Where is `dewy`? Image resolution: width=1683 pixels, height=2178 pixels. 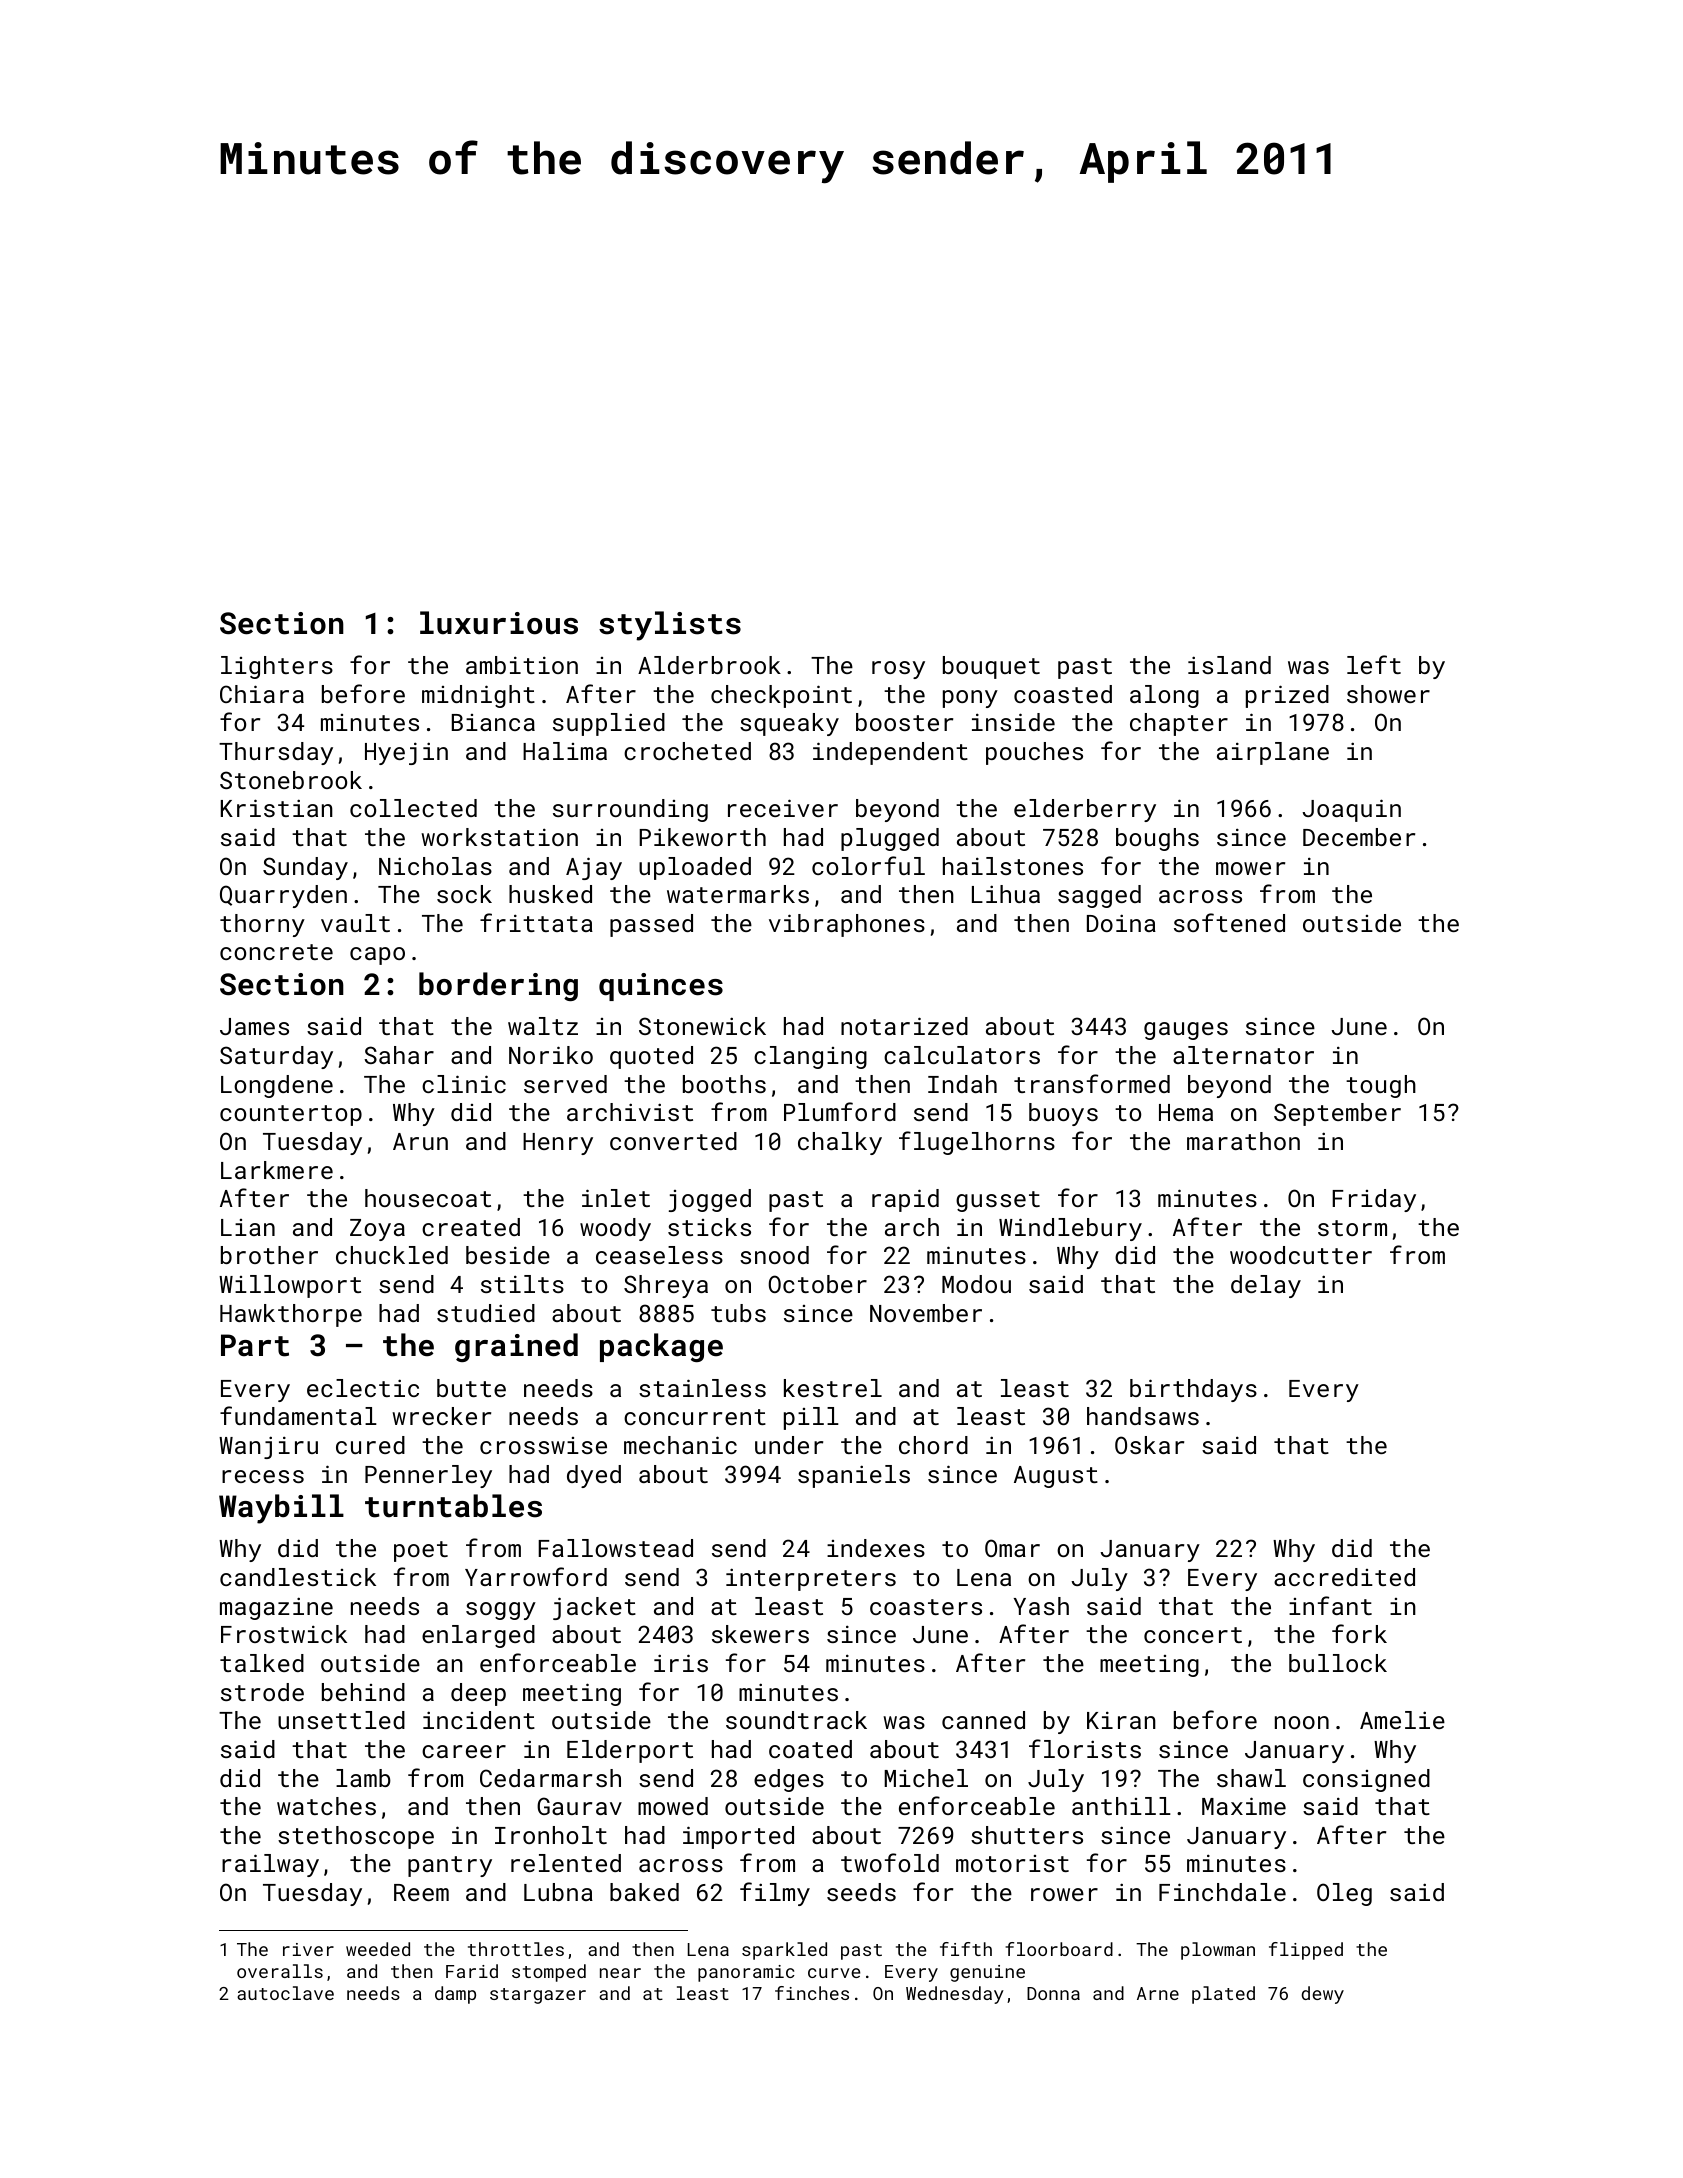
dewy is located at coordinates (1323, 1995).
